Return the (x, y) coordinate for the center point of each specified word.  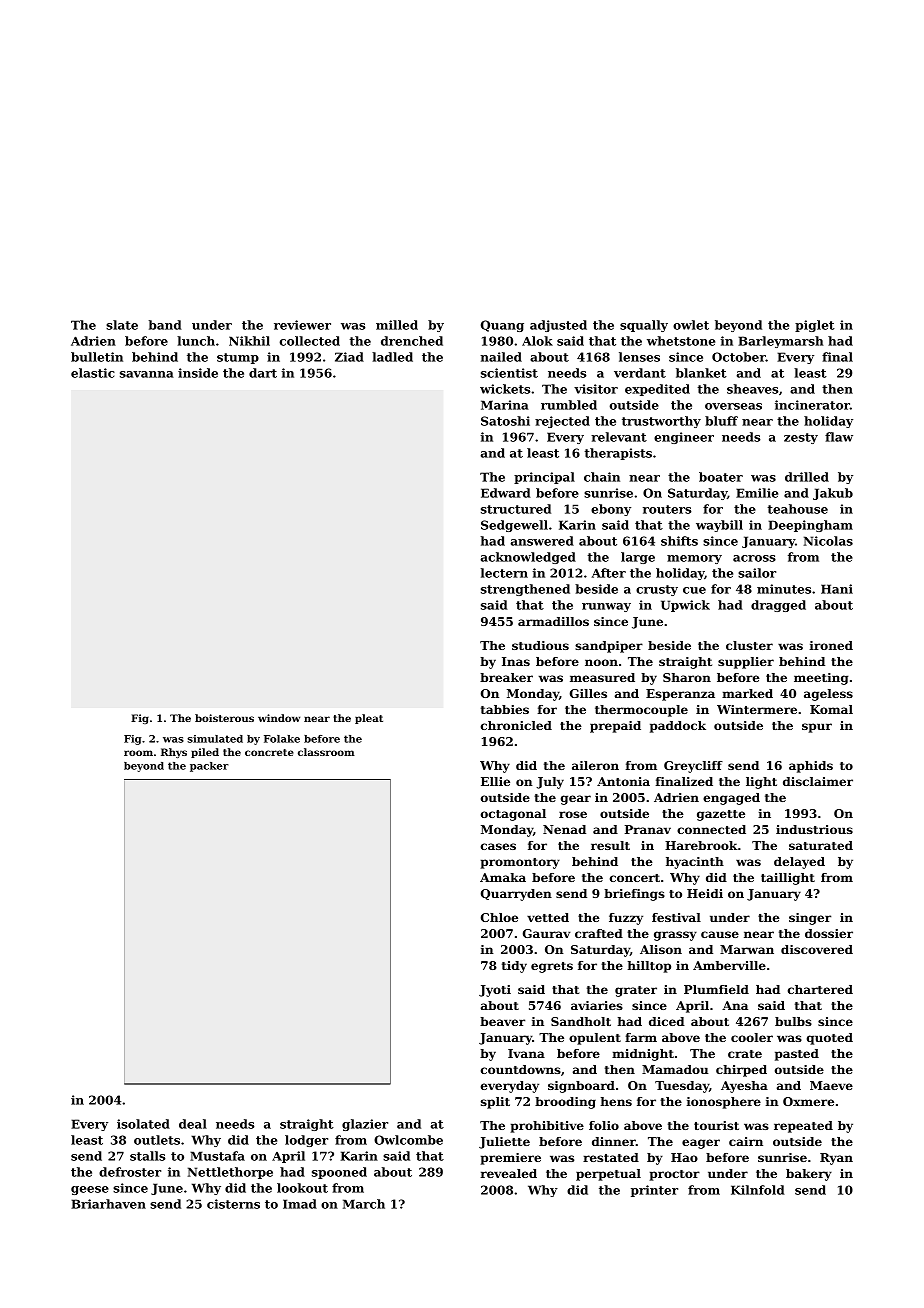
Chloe (499, 917)
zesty (801, 438)
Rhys (174, 753)
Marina (505, 405)
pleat (369, 719)
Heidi (705, 893)
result (610, 845)
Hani (837, 589)
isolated (143, 1124)
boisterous (224, 718)
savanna (147, 374)
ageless (828, 695)
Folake (282, 739)
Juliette (504, 1143)
